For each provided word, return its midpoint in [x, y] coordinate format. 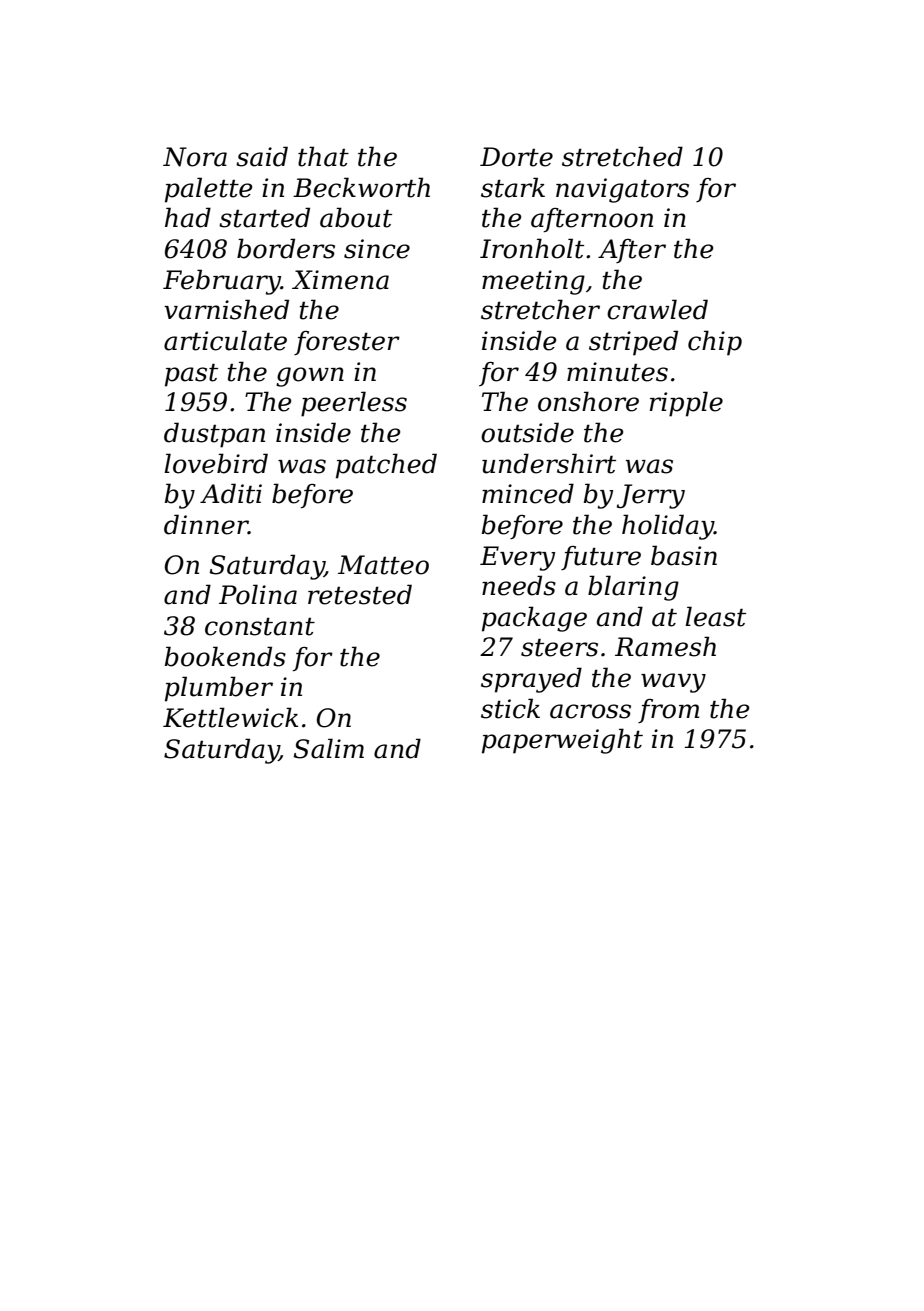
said [262, 156]
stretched [622, 156]
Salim [329, 748]
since [377, 249]
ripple [686, 404]
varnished [226, 309]
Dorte [516, 157]
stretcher [540, 309]
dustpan [214, 435]
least [715, 616]
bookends [225, 656]
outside [527, 432]
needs [519, 585]
